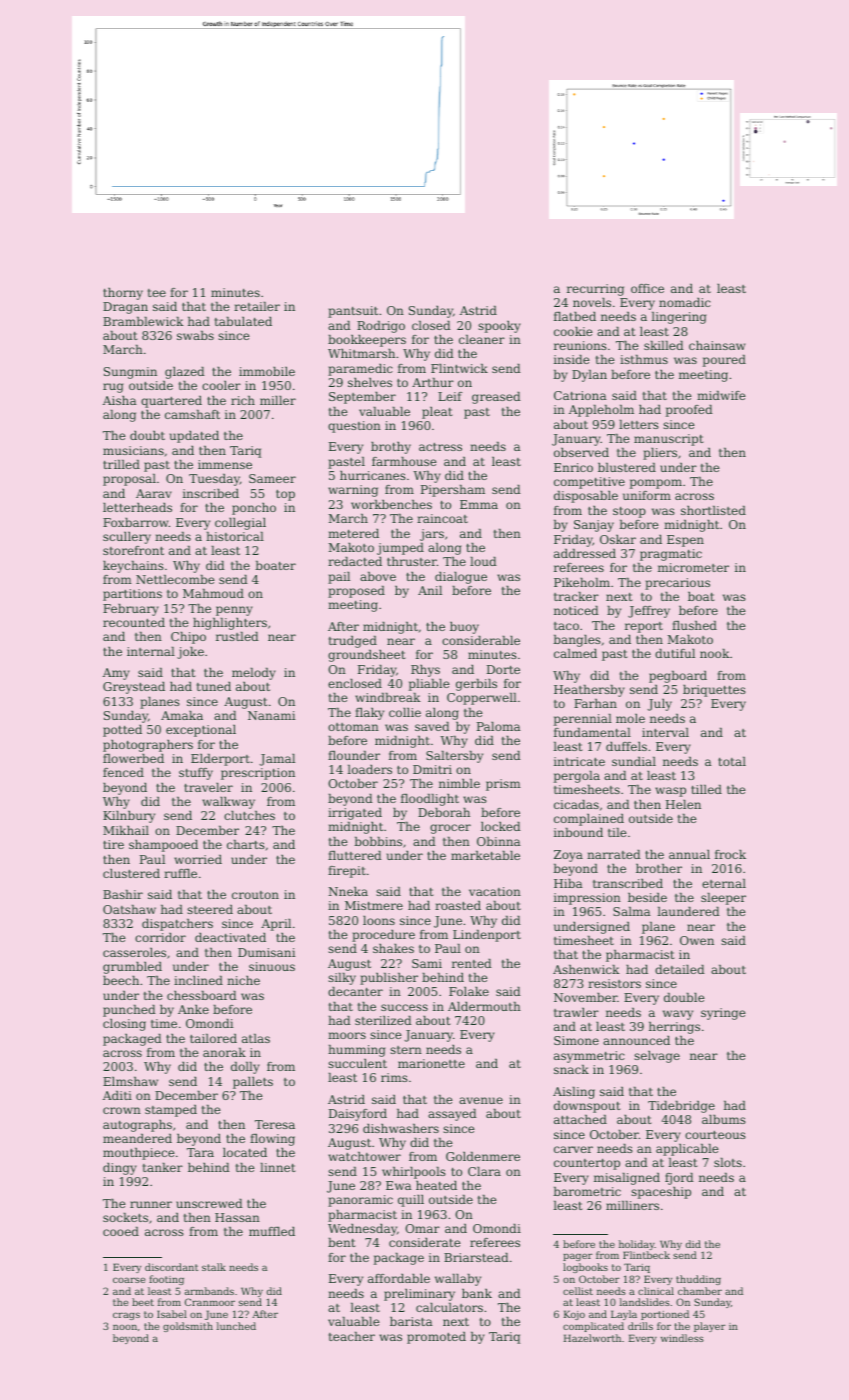 The width and height of the screenshot is (849, 1400). I want to click on Tidebridge, so click(681, 1107).
